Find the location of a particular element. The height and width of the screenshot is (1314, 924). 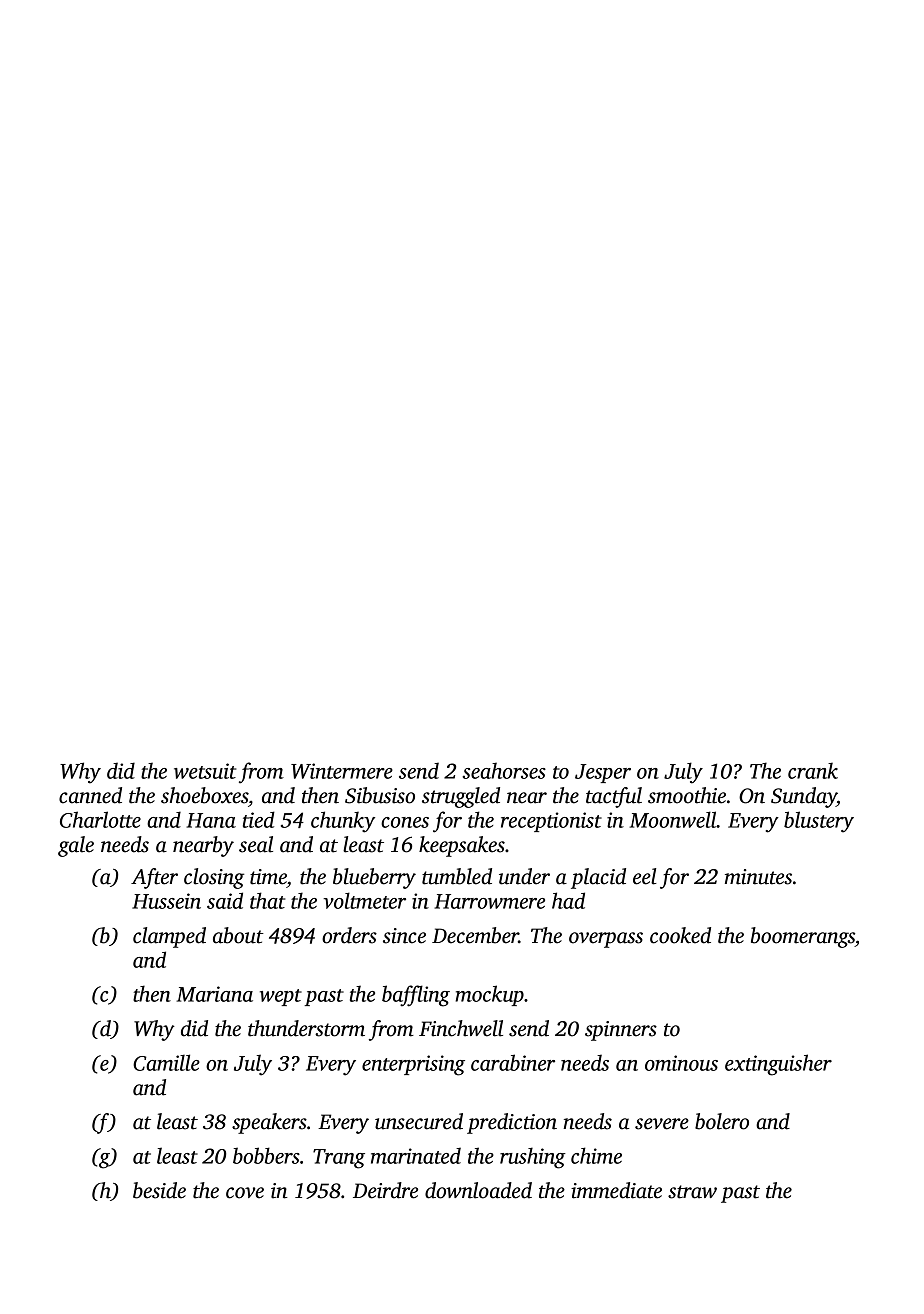

orders is located at coordinates (349, 935).
